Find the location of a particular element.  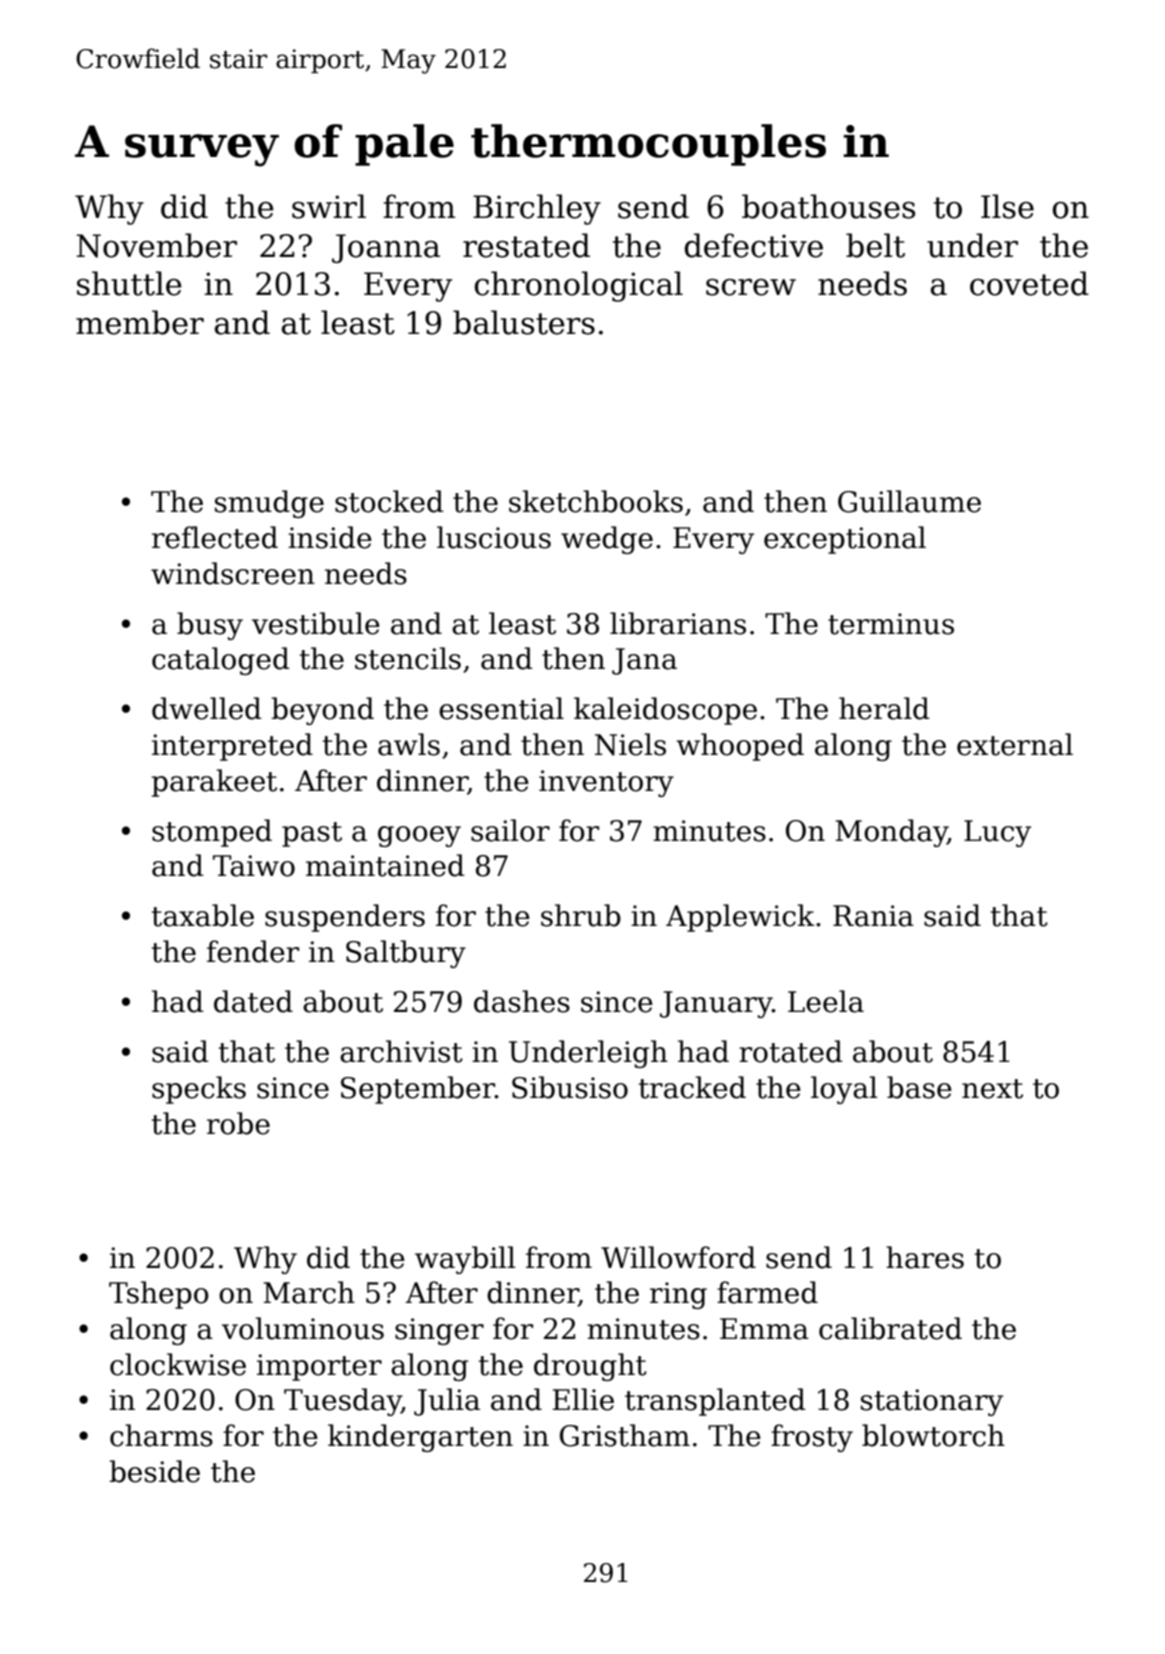

stomped is located at coordinates (212, 833).
